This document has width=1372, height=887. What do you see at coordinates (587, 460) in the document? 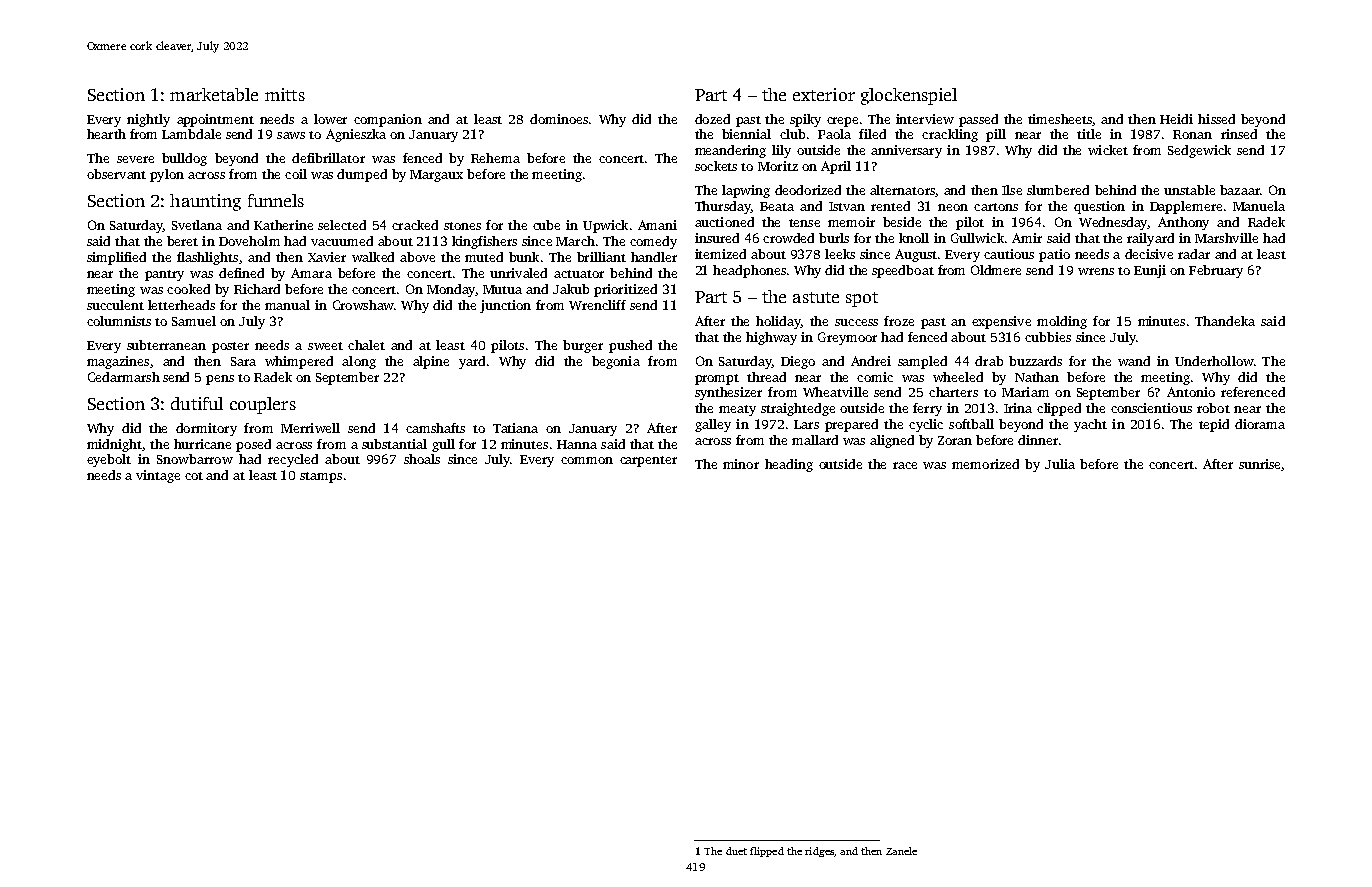
I see `common` at bounding box center [587, 460].
